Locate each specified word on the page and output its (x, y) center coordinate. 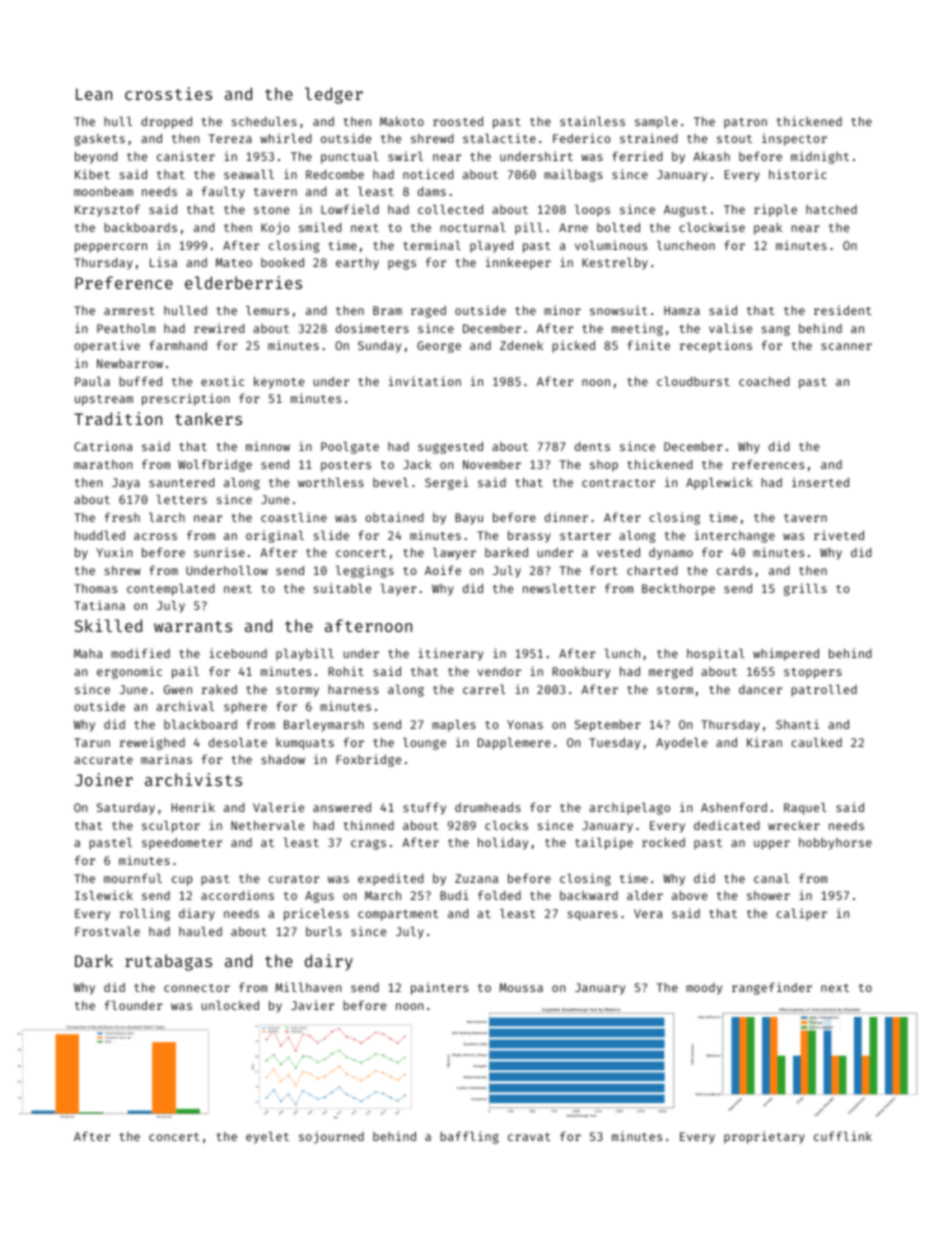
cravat (529, 1137)
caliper (801, 914)
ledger (334, 95)
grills (805, 589)
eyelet (267, 1138)
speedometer (182, 843)
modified (140, 653)
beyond (96, 157)
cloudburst (693, 381)
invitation (425, 381)
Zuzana (476, 878)
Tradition (118, 418)
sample (656, 123)
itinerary (450, 654)
